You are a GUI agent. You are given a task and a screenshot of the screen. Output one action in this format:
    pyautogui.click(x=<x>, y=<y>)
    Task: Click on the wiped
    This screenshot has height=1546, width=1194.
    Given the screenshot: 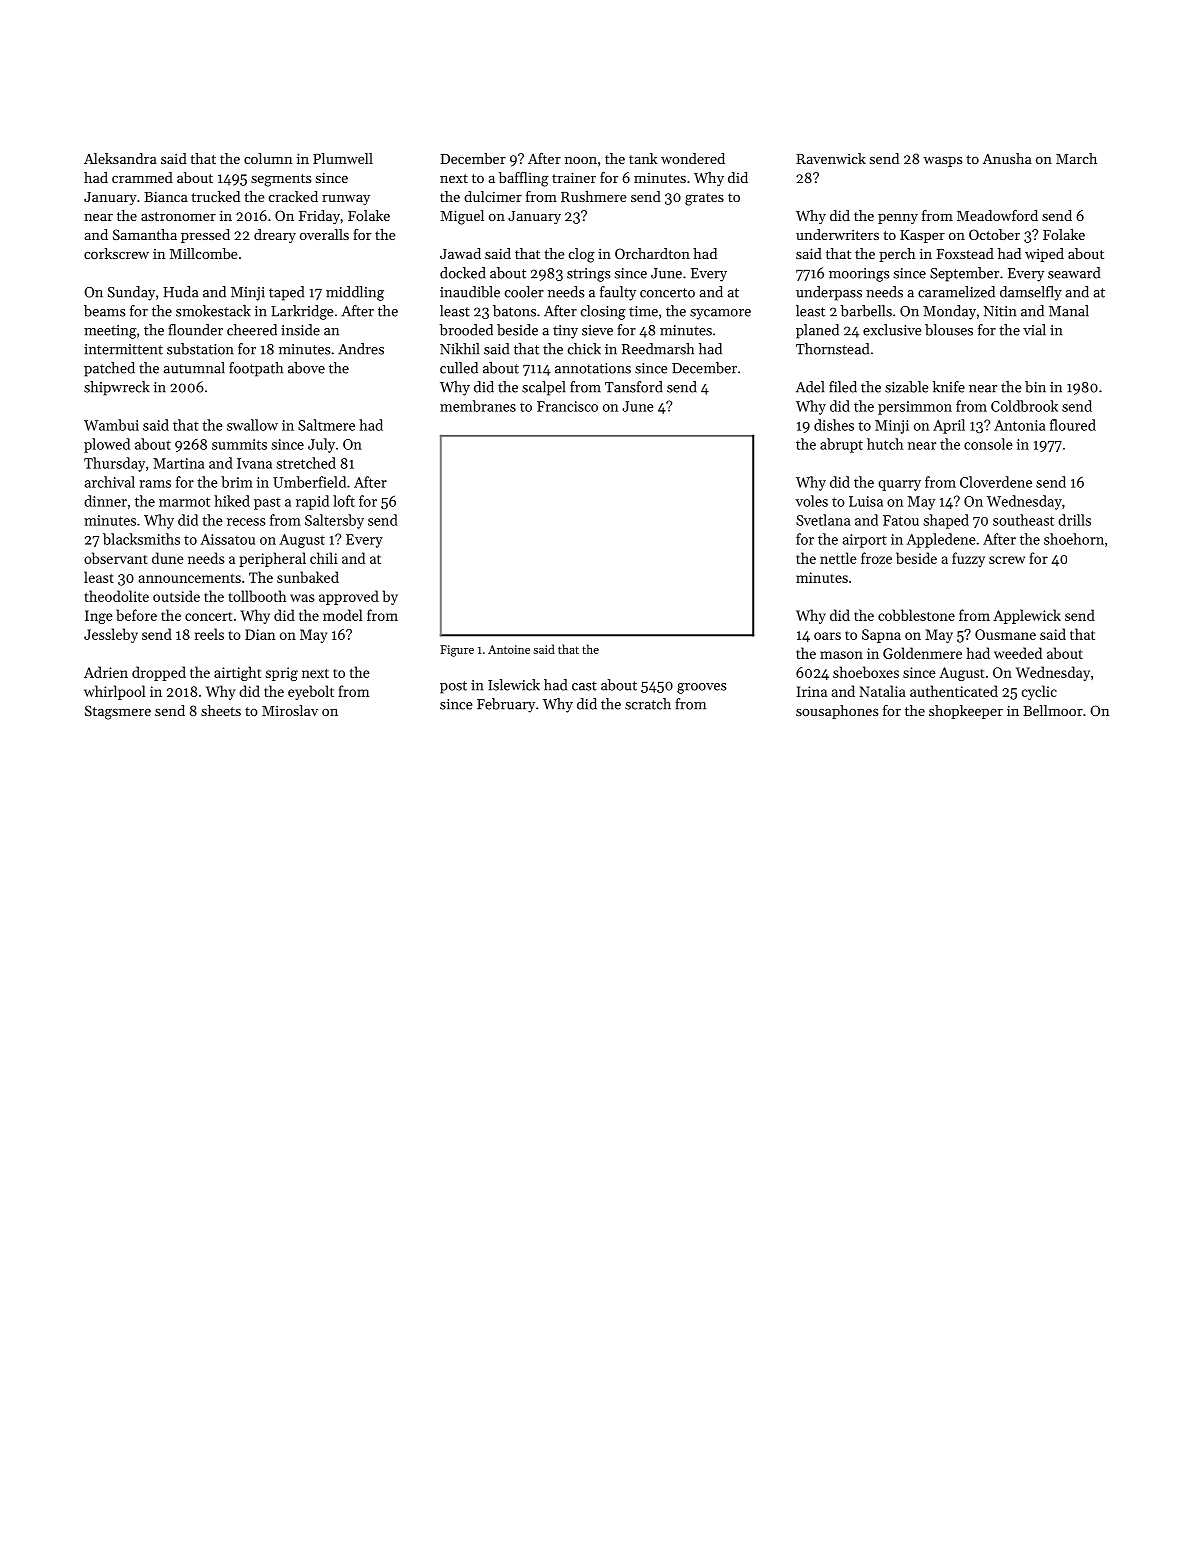 What is the action you would take?
    pyautogui.click(x=1044, y=255)
